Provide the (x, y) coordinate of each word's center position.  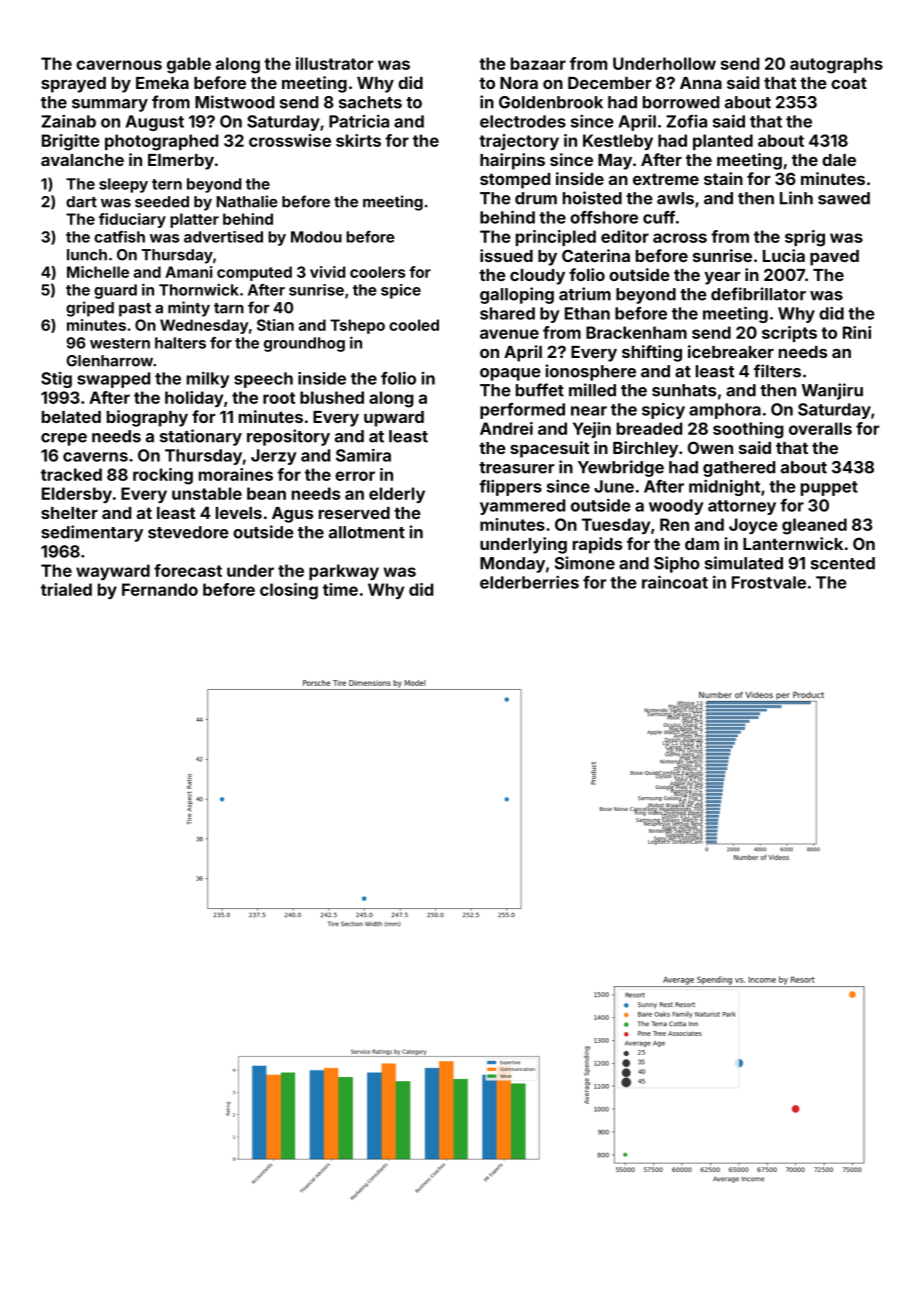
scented (843, 563)
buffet (540, 390)
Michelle (98, 272)
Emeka (162, 83)
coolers (377, 272)
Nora (519, 83)
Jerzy (274, 457)
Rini (857, 332)
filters (777, 371)
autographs (836, 65)
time (340, 589)
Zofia (686, 121)
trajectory (519, 142)
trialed (66, 589)
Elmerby (181, 162)
